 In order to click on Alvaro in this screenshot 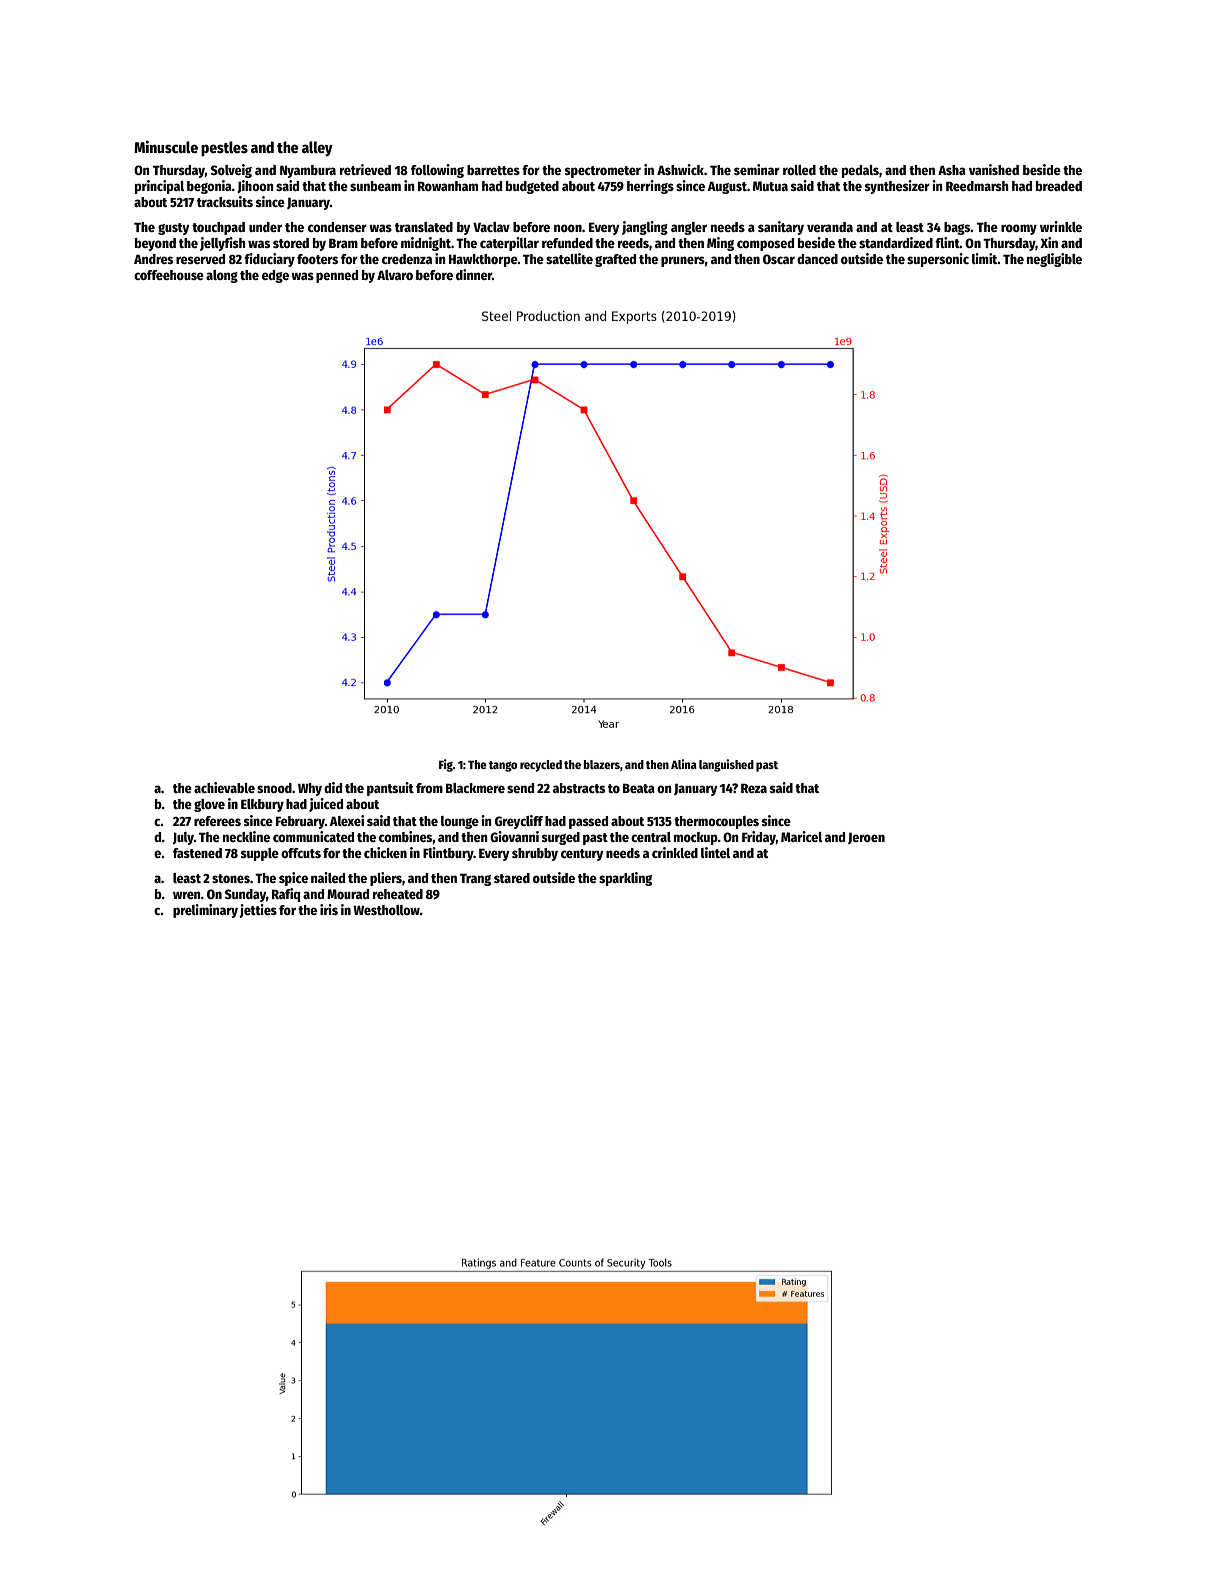, I will do `click(395, 275)`.
